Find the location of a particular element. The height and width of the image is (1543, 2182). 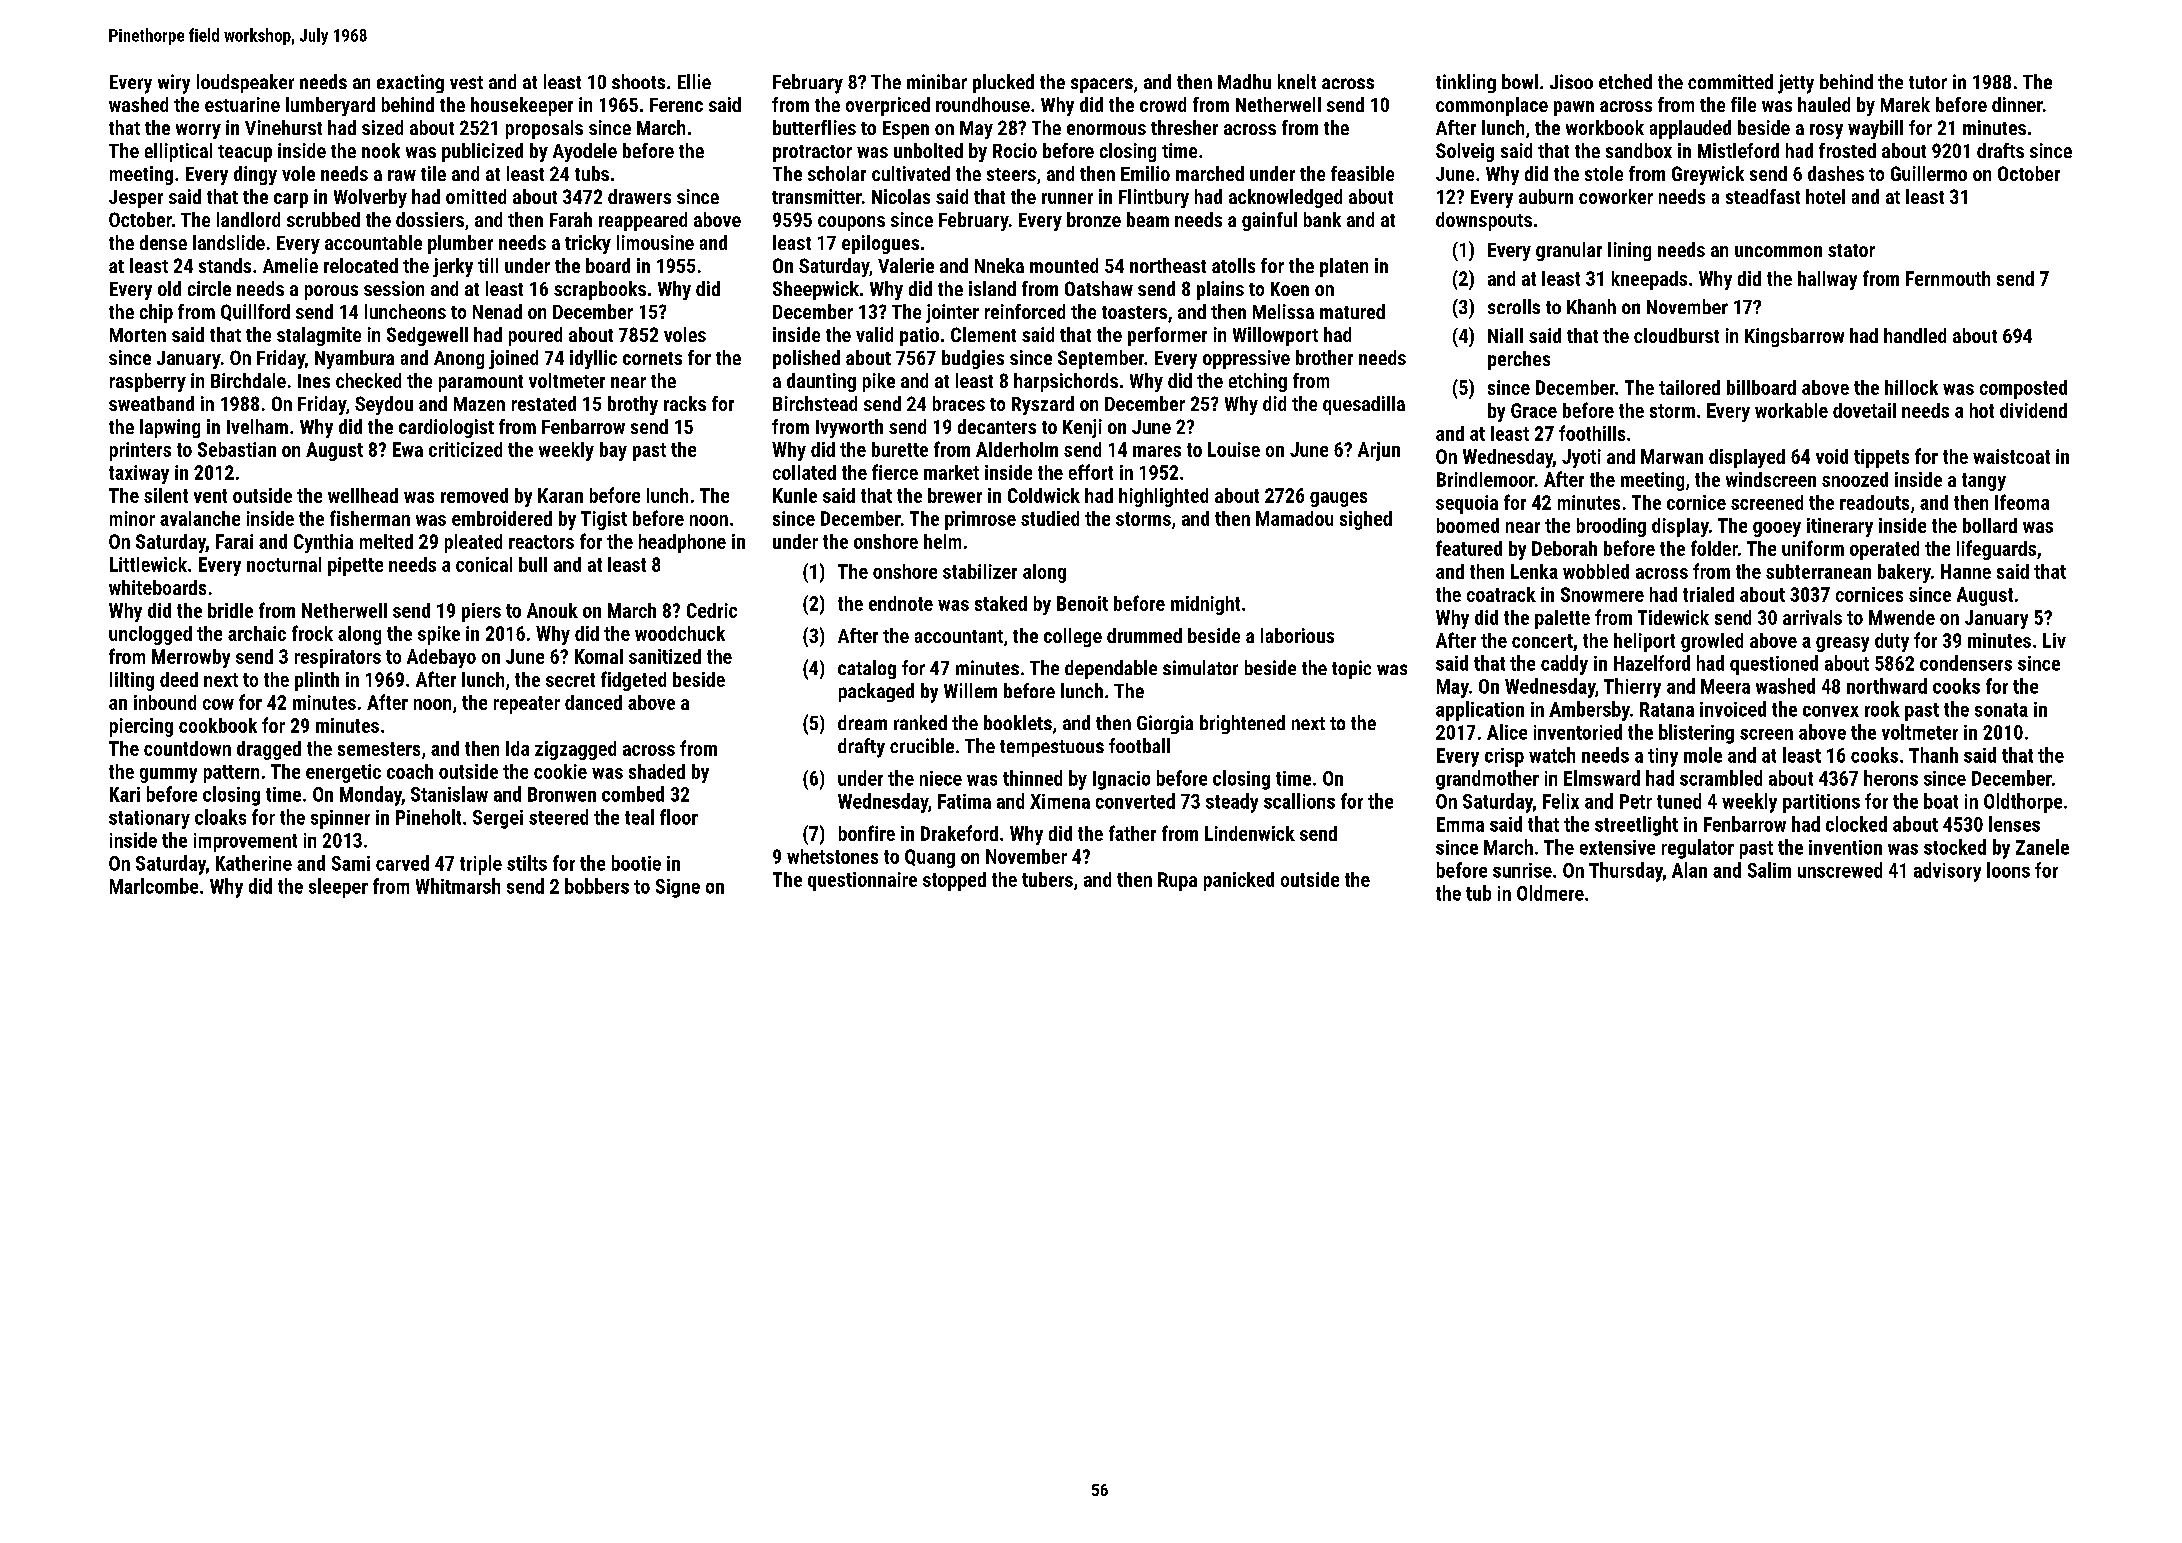

Oldmere is located at coordinates (1550, 893).
